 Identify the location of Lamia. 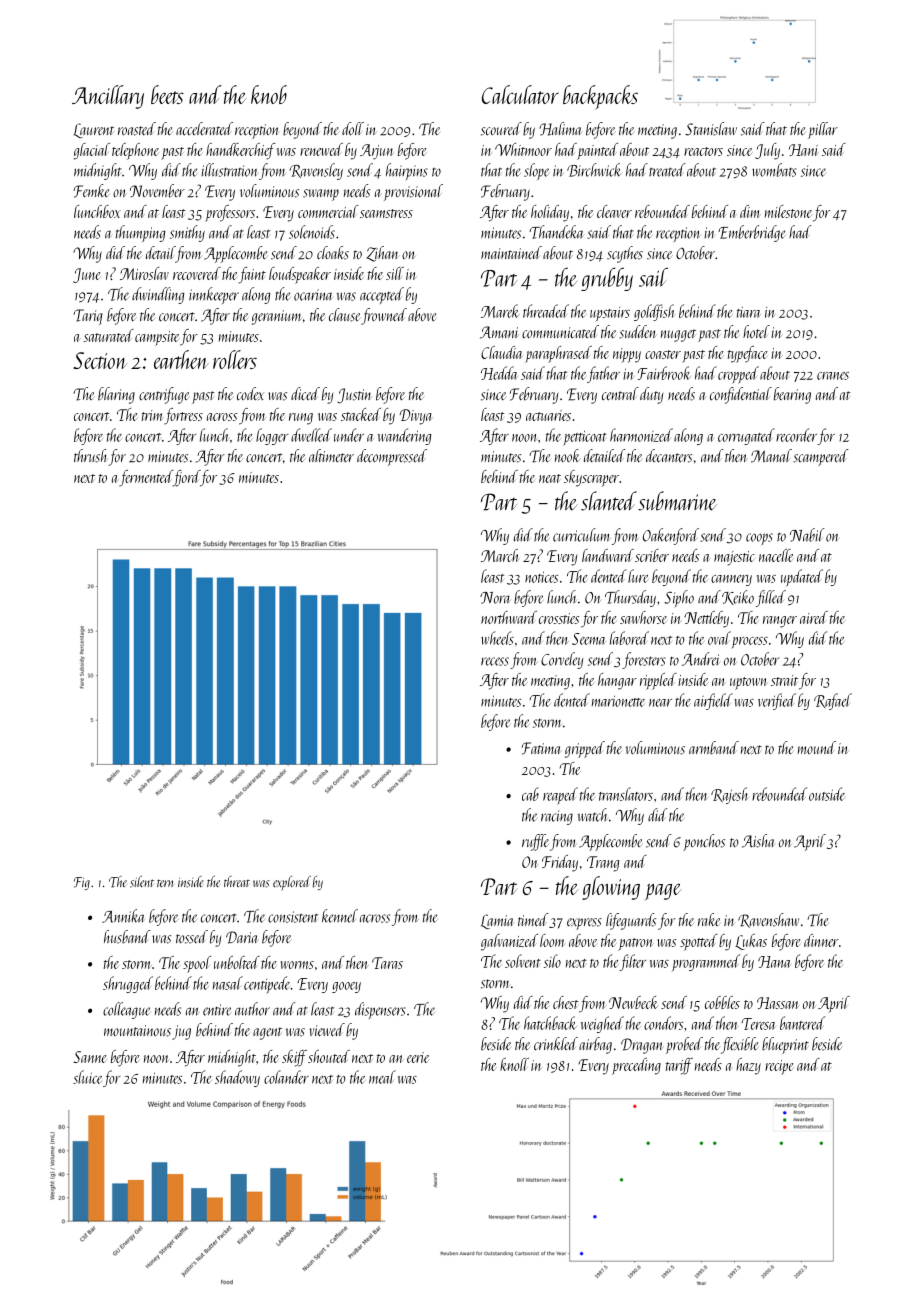
(497, 921).
